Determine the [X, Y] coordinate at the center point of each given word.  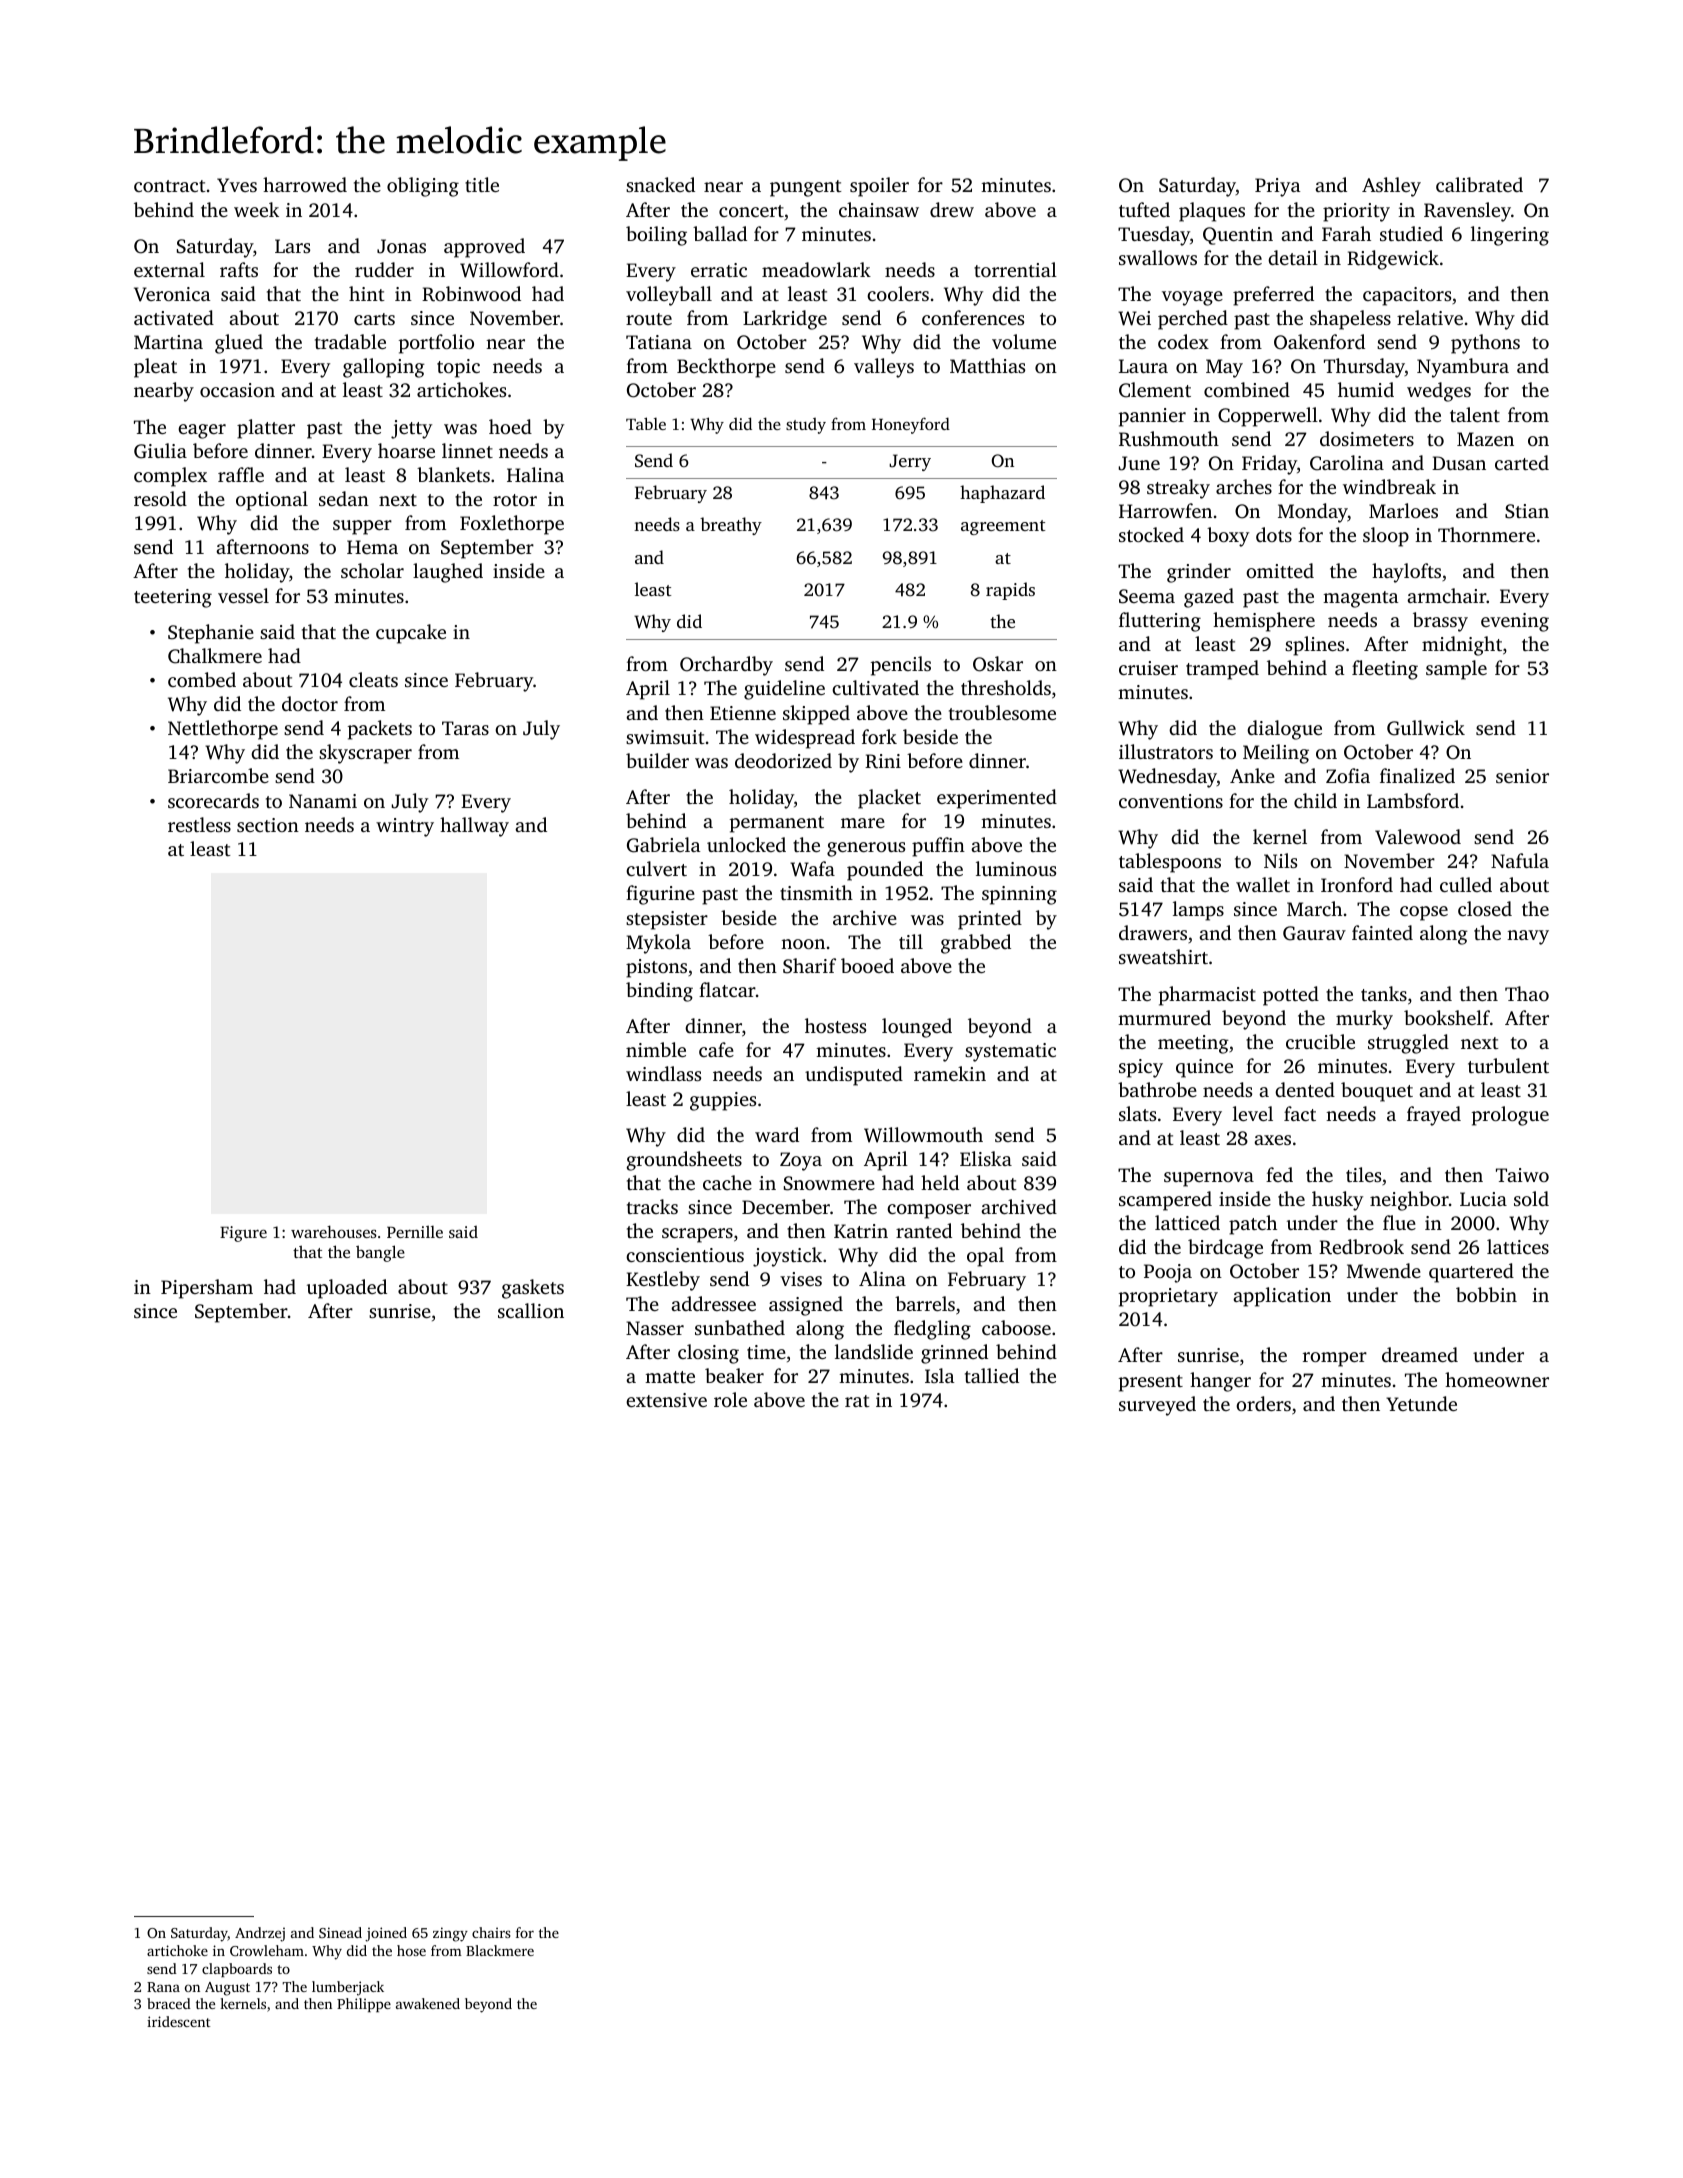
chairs [491, 1932]
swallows [1158, 257]
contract [170, 186]
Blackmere [500, 1950]
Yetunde [1421, 1403]
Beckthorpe [726, 368]
